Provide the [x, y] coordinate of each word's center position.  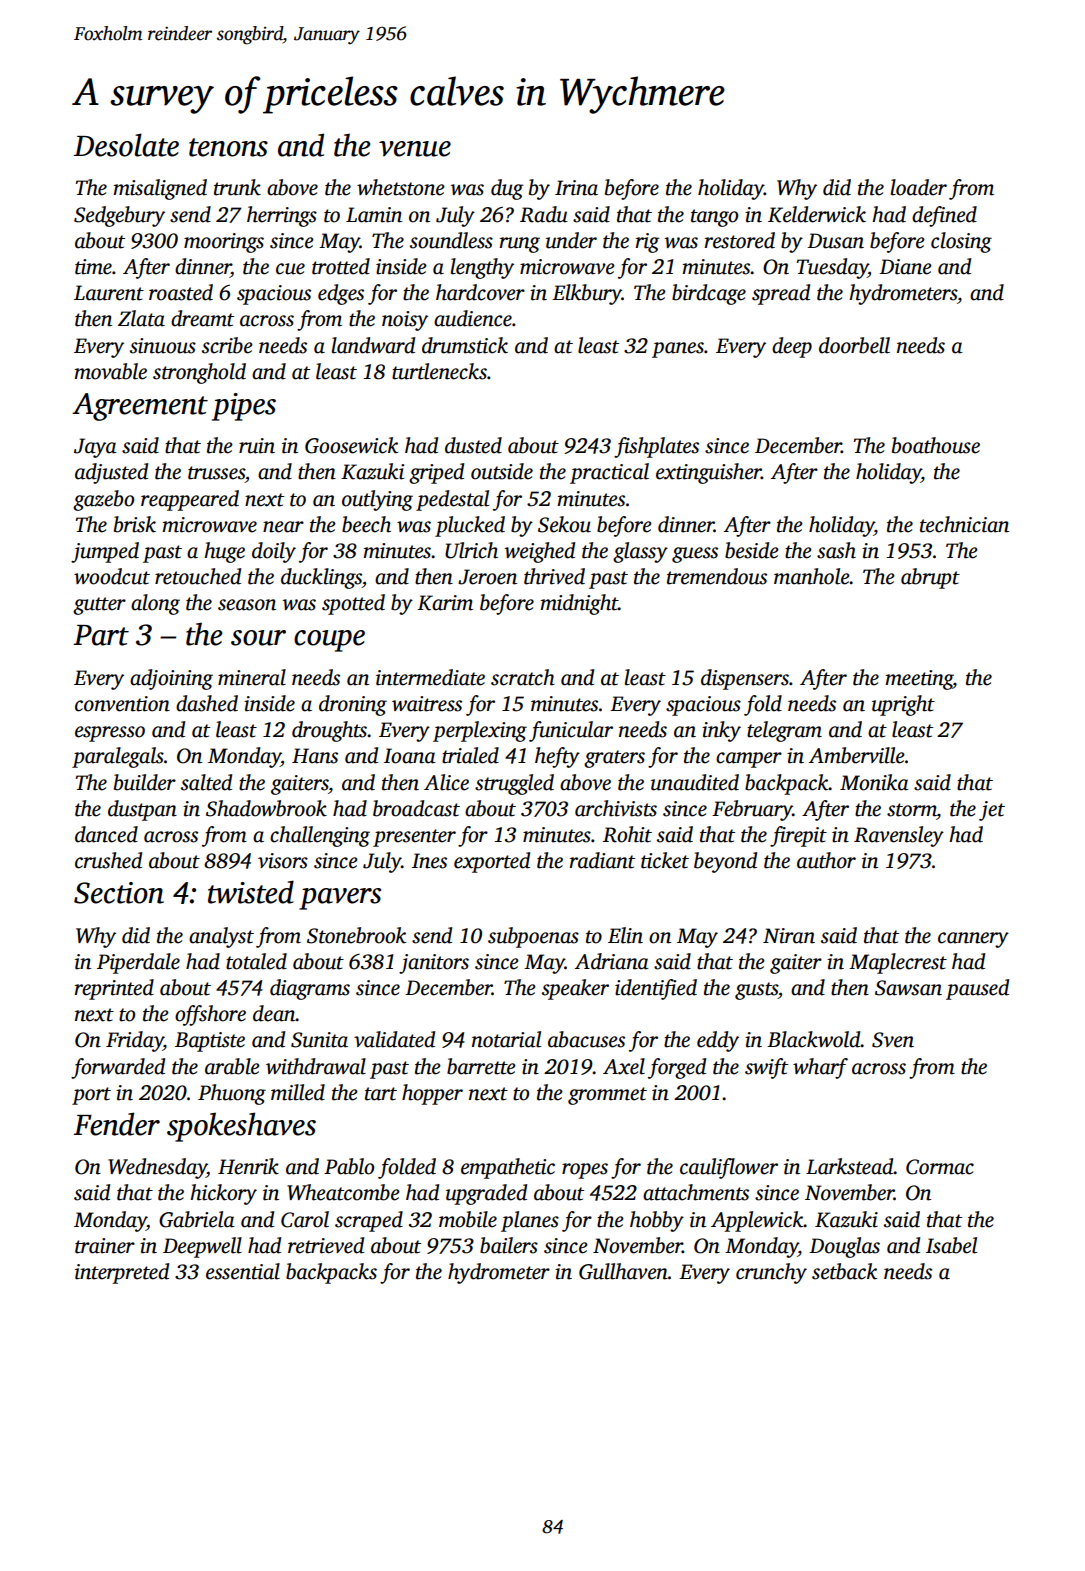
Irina [576, 188]
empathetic [508, 1168]
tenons [228, 147]
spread [781, 294]
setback [844, 1271]
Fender [117, 1124]
